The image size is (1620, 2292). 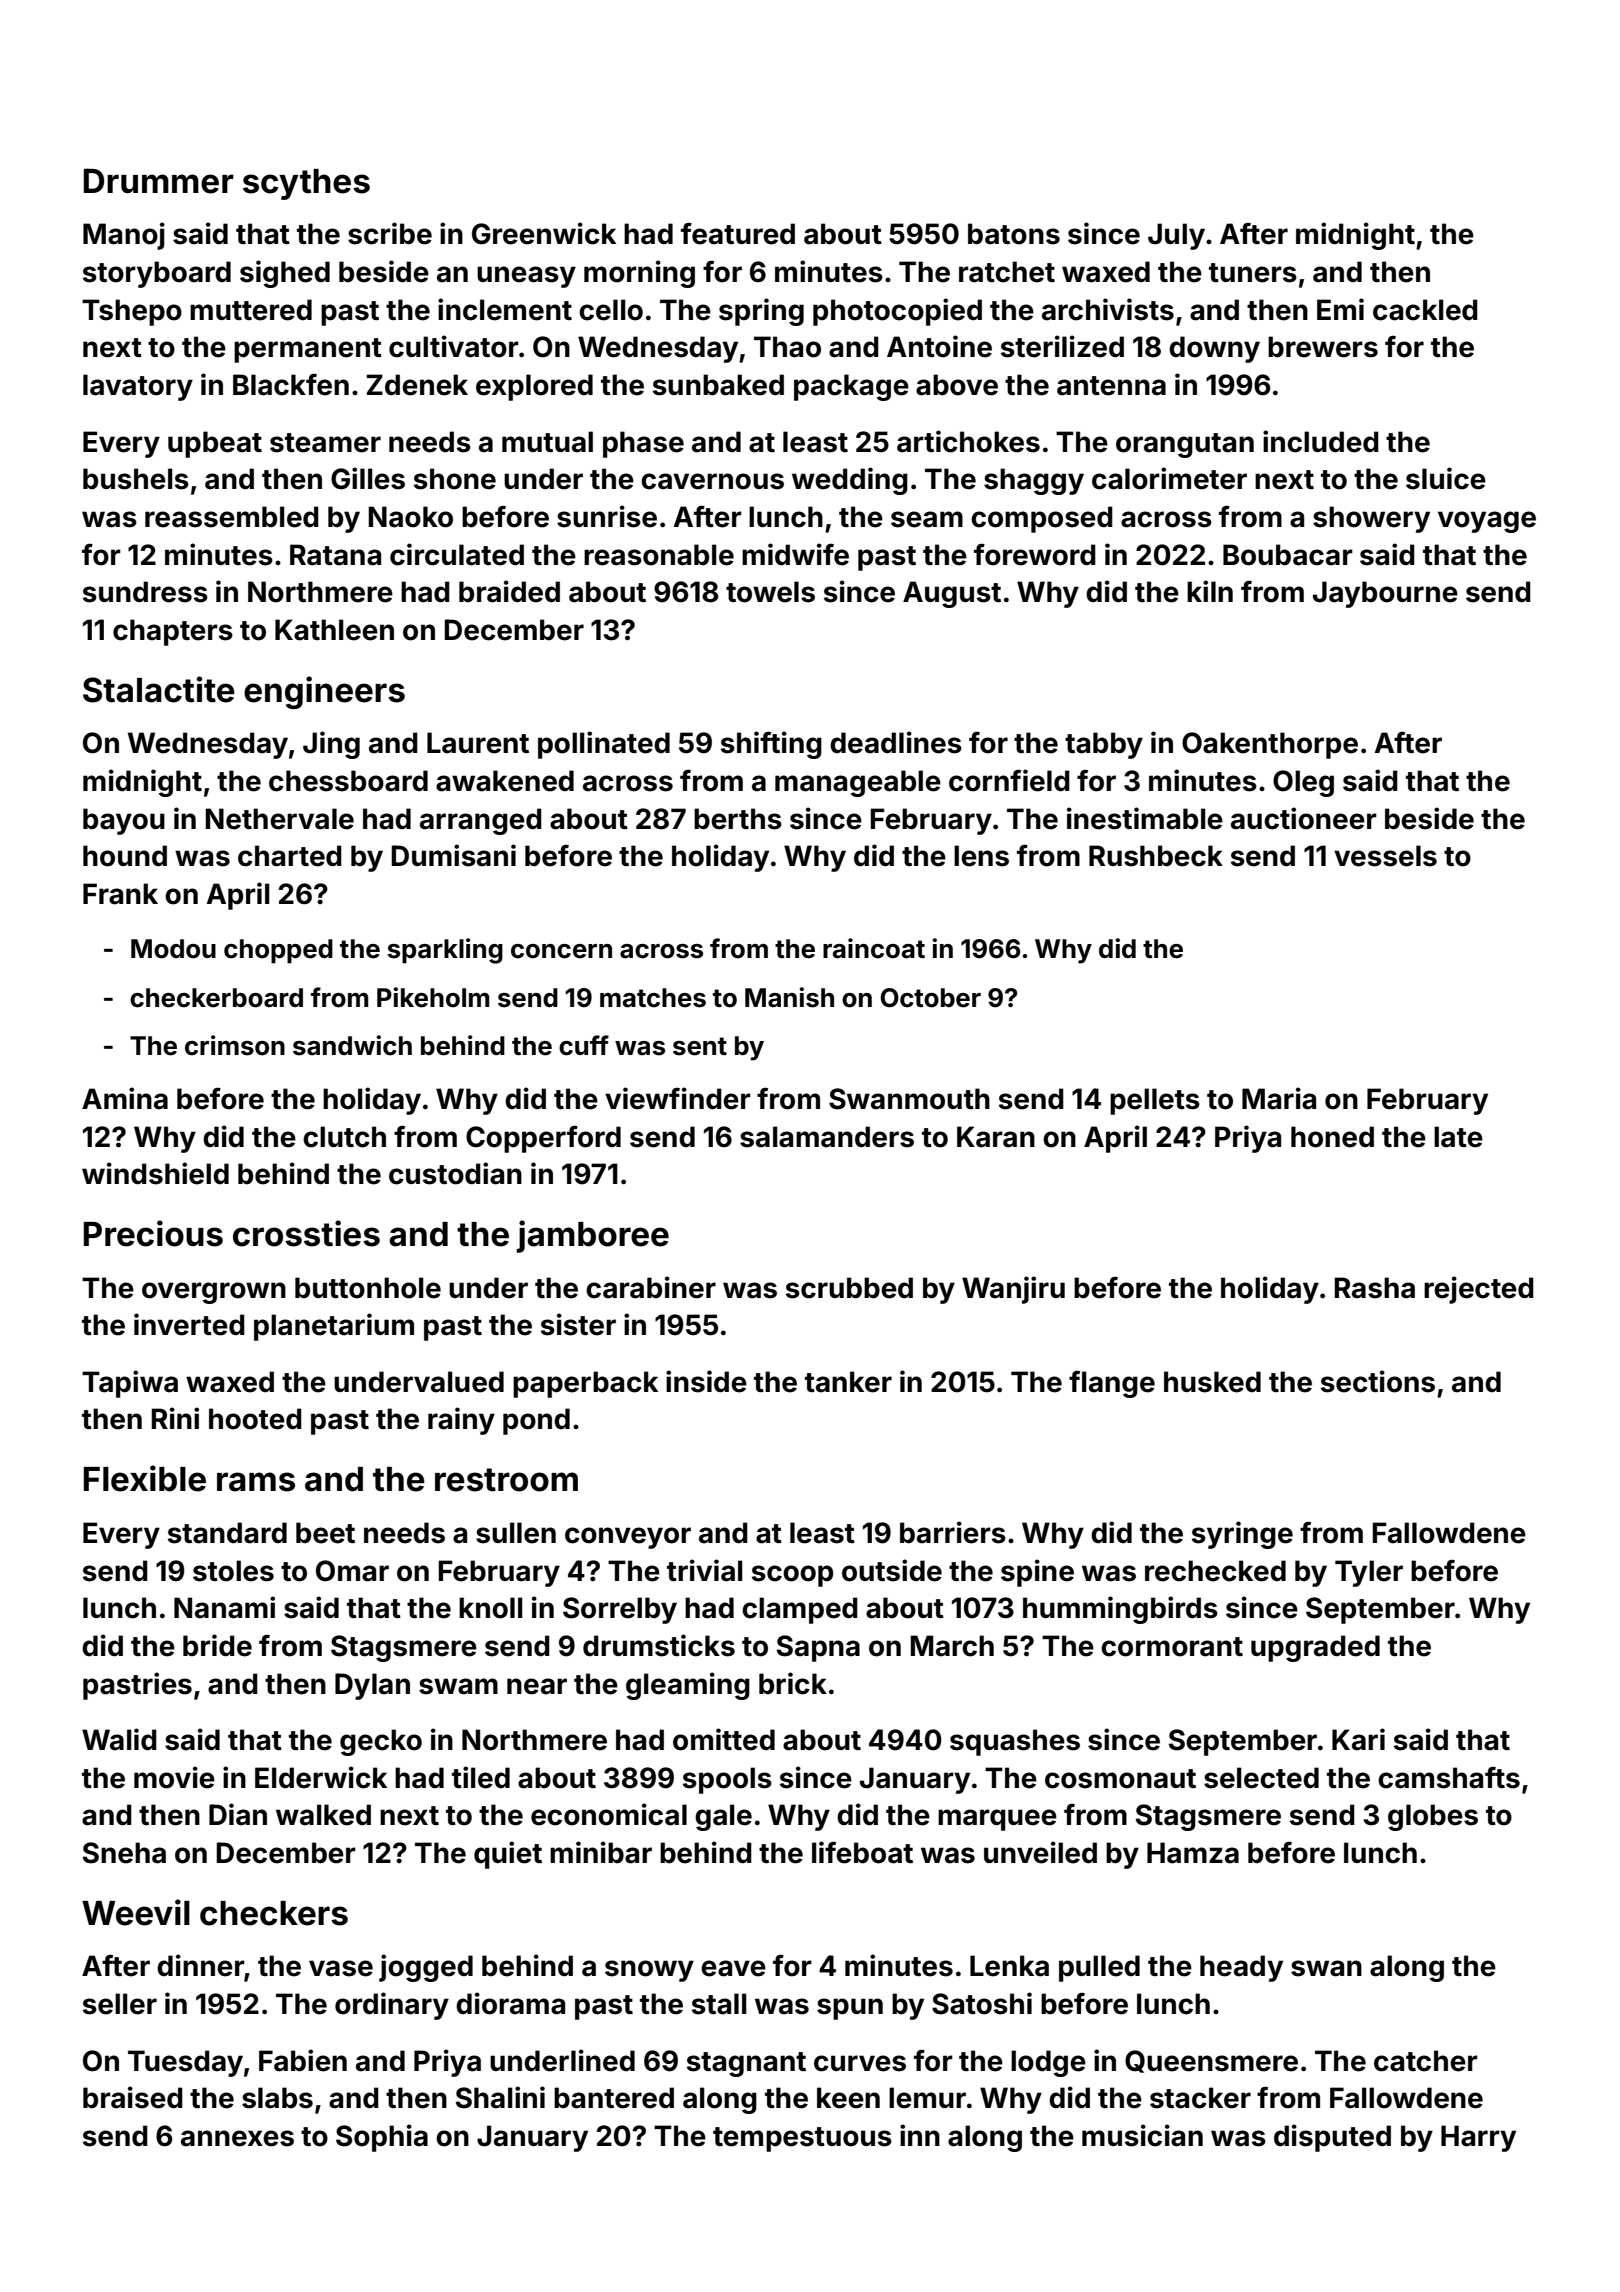 What do you see at coordinates (1478, 2138) in the document?
I see `Harry` at bounding box center [1478, 2138].
